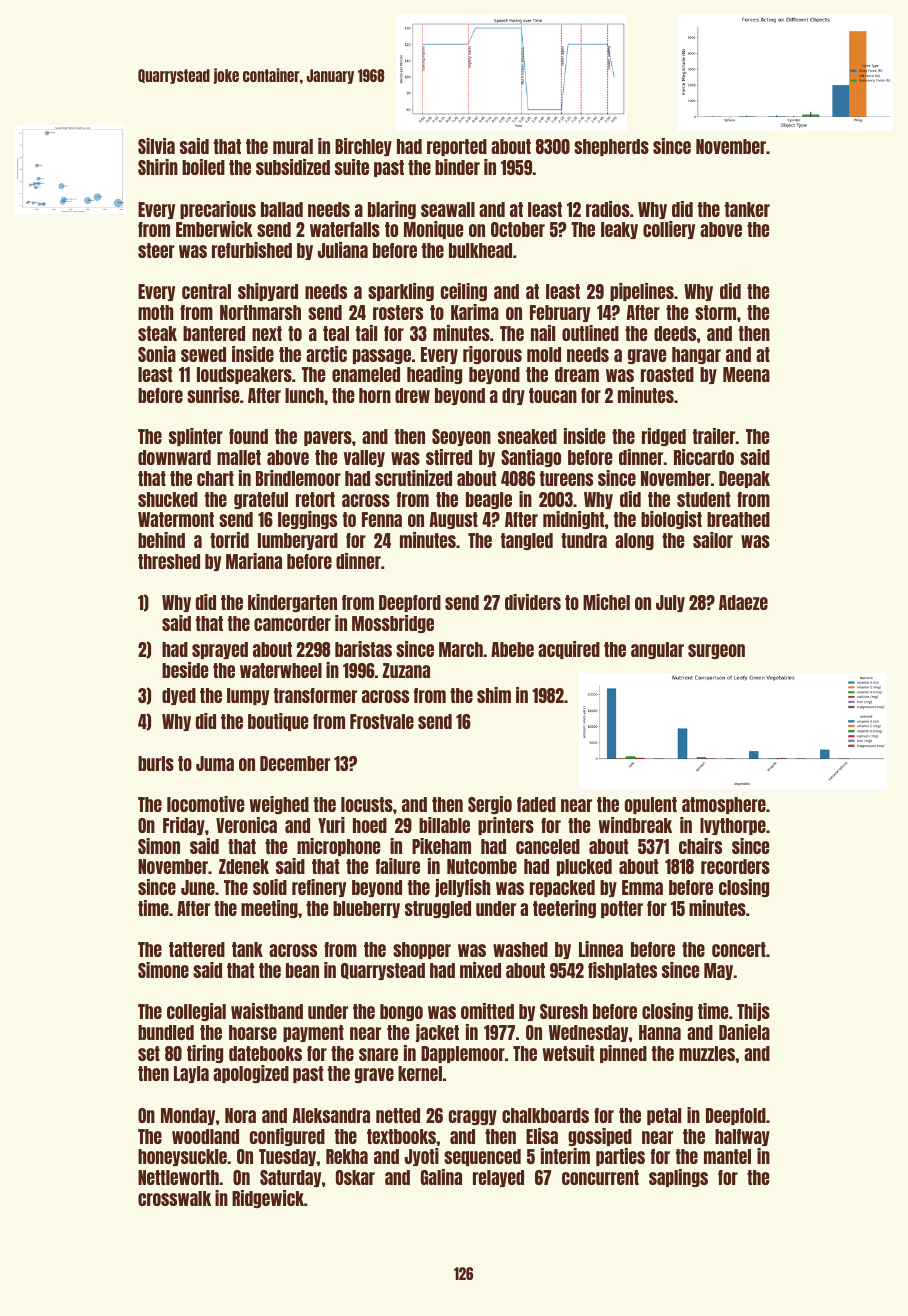 This screenshot has height=1316, width=908. What do you see at coordinates (715, 312) in the screenshot?
I see `storm` at bounding box center [715, 312].
